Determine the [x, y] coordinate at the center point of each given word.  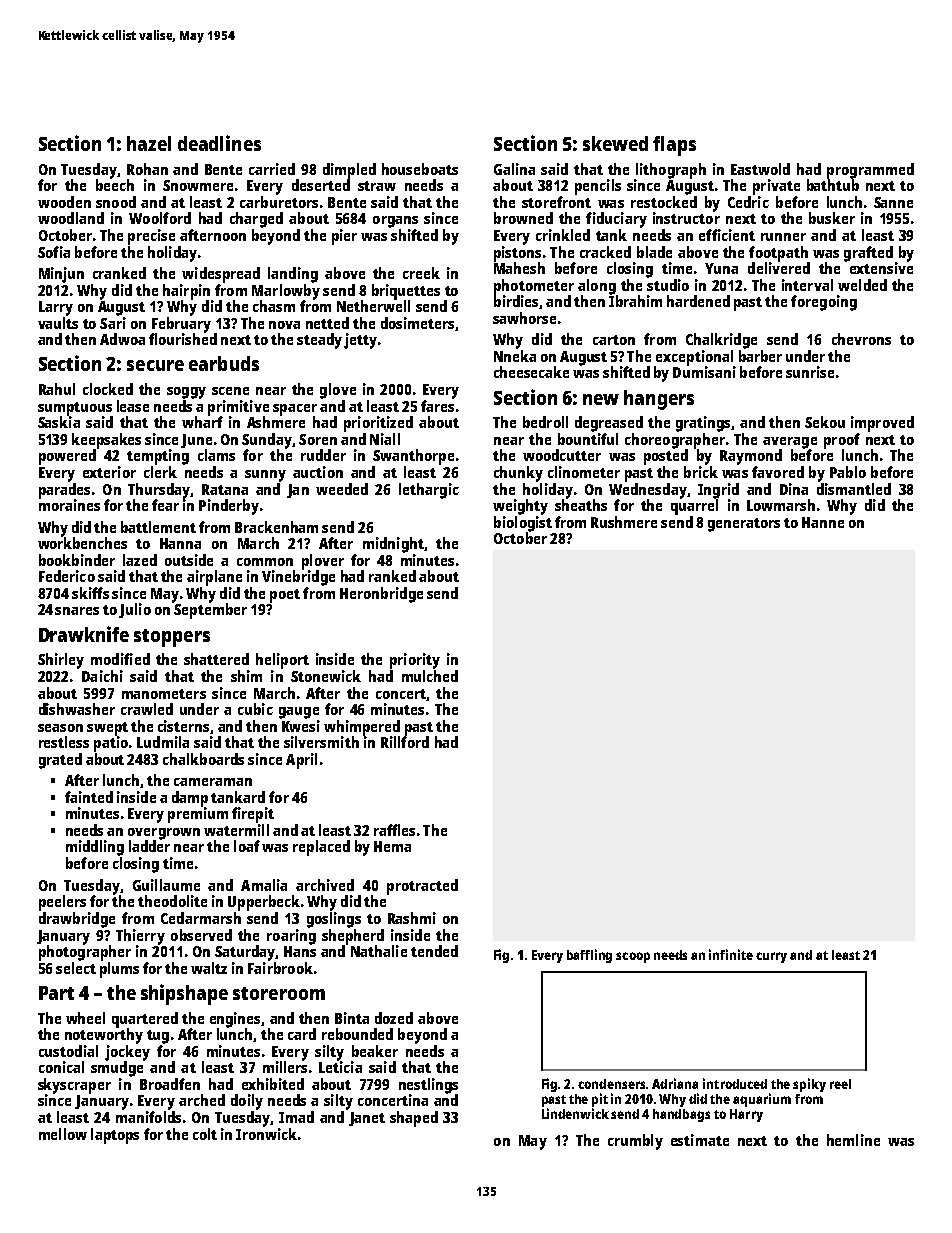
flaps [674, 146]
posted [666, 457]
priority [415, 661]
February [181, 325]
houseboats [420, 169]
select [76, 968]
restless [64, 742]
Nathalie [379, 951]
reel [840, 1084]
